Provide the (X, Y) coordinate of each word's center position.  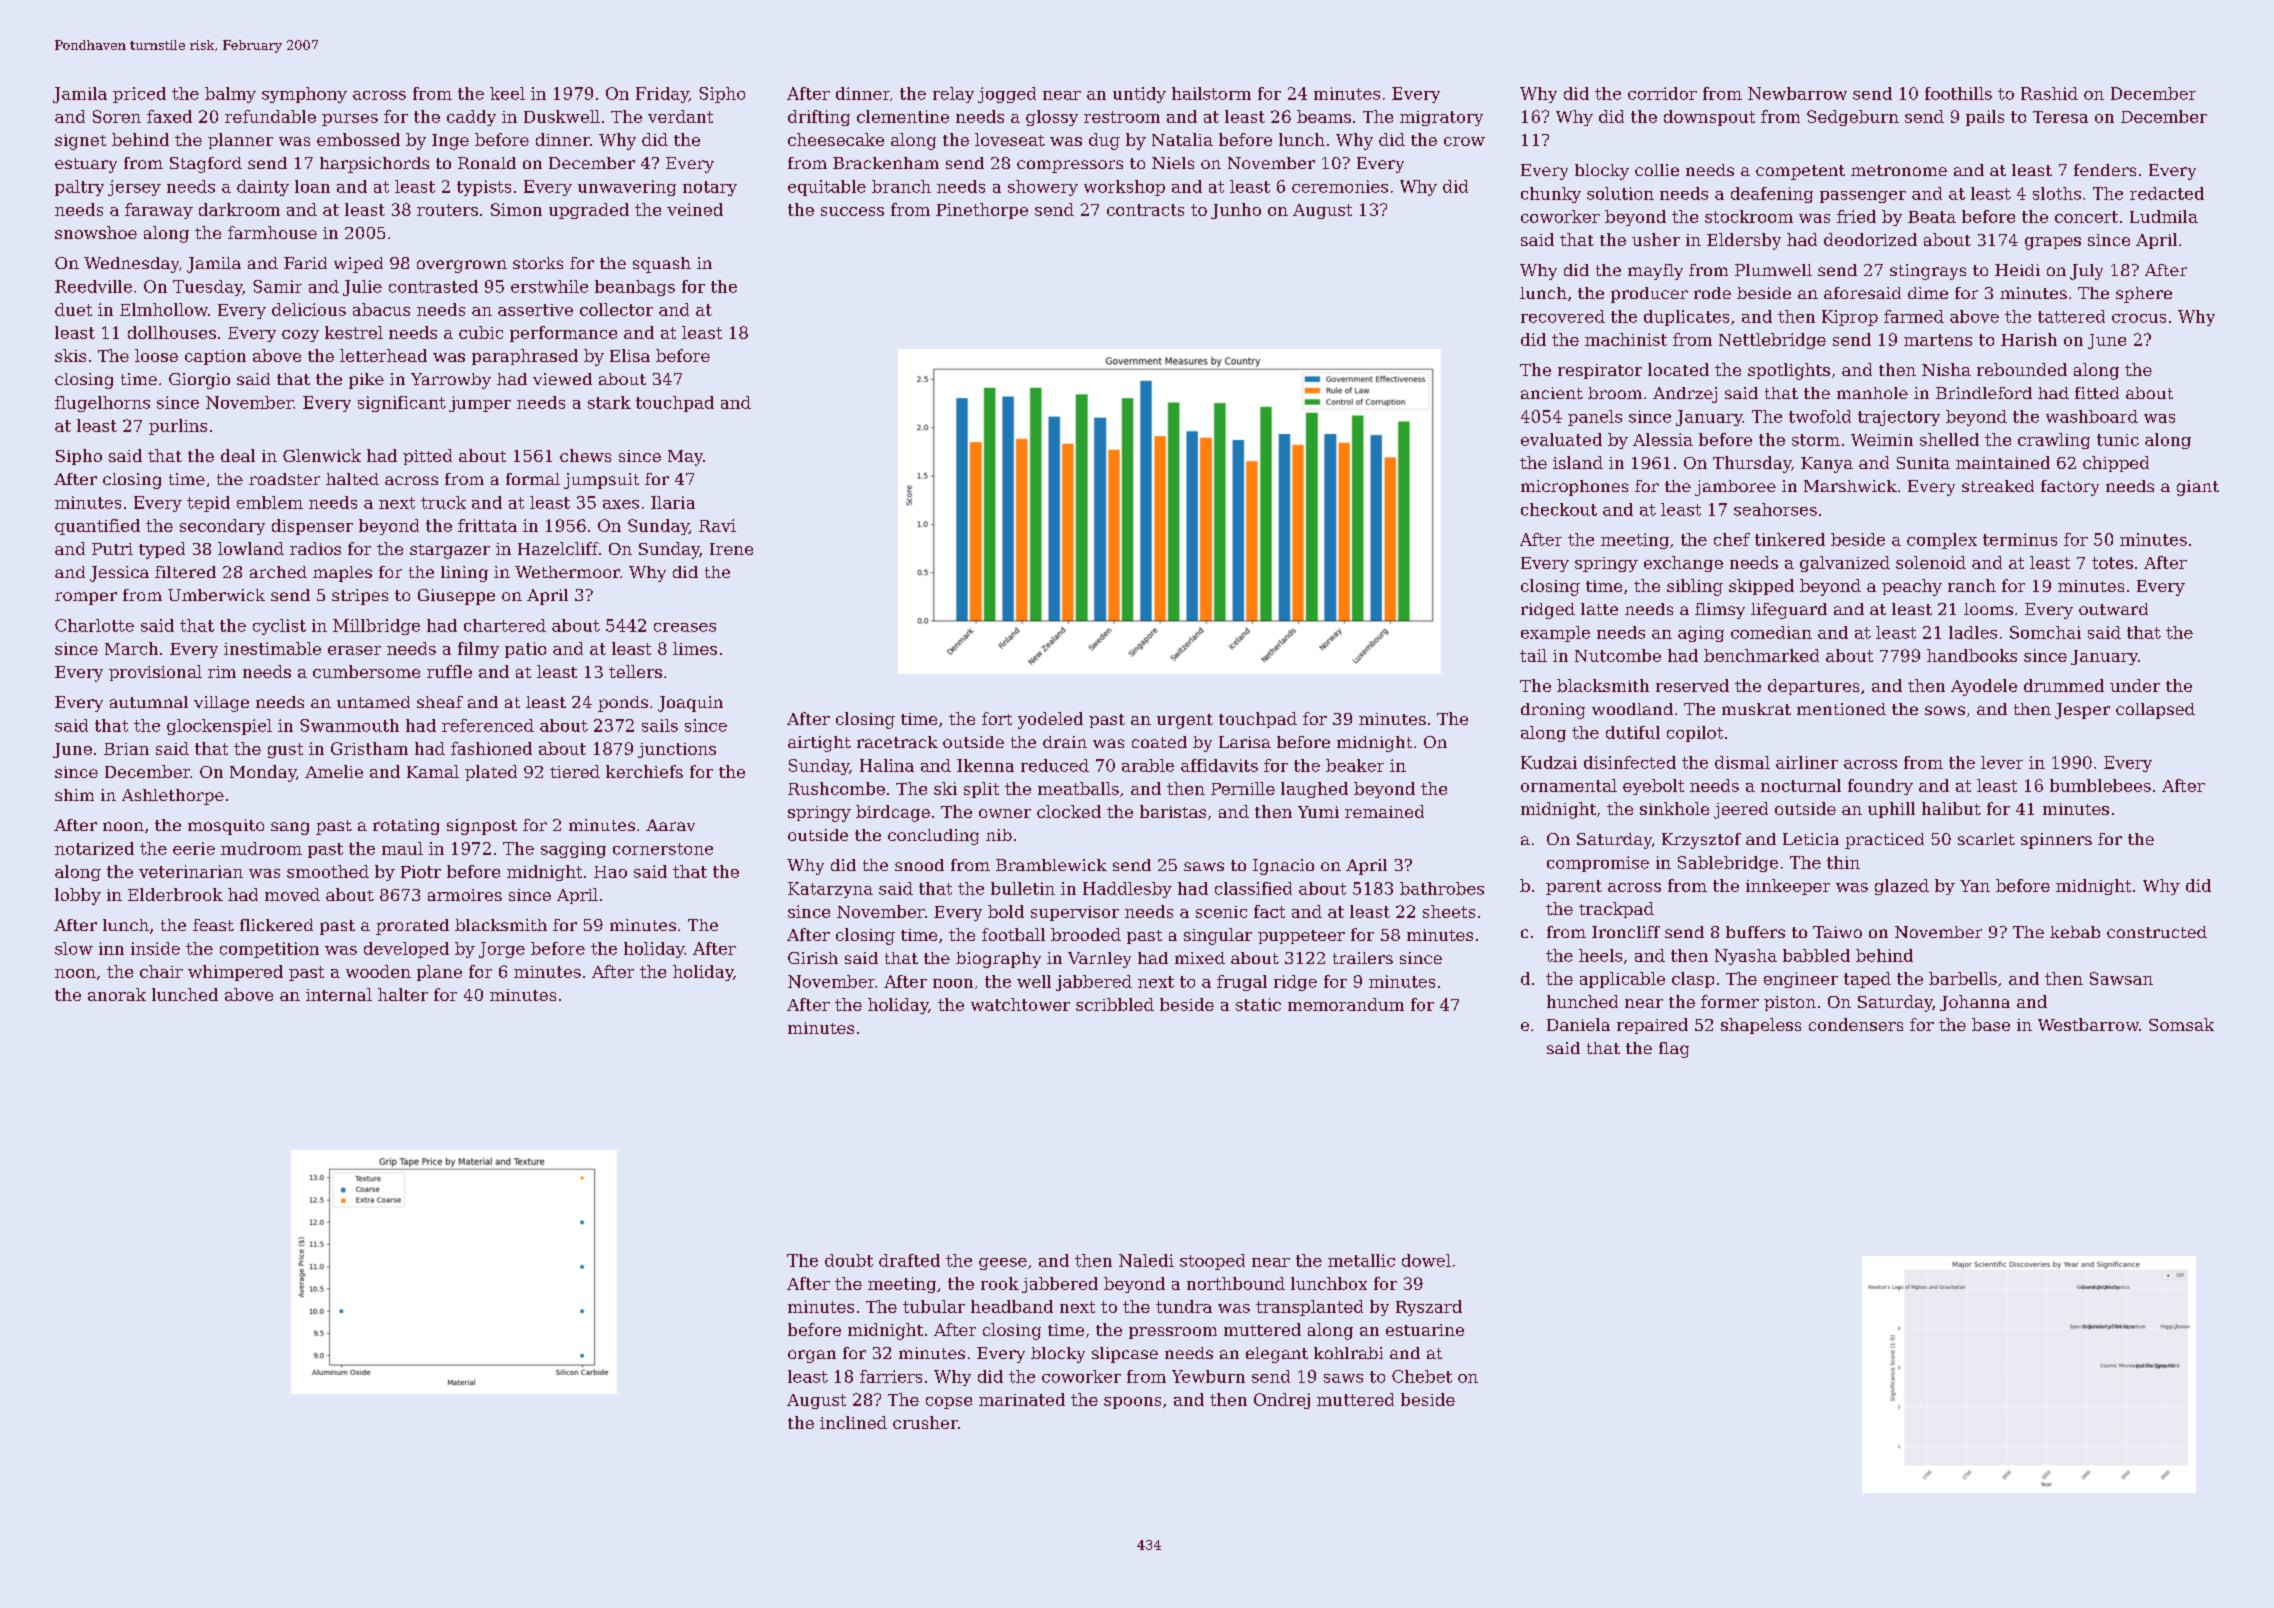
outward (2113, 609)
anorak (117, 994)
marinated (1022, 1399)
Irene (731, 549)
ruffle (449, 671)
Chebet (1422, 1376)
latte (1599, 609)
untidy (1139, 95)
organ (812, 1356)
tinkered (1790, 539)
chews (585, 455)
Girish (813, 958)
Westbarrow (2088, 1024)
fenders (2105, 170)
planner (240, 141)
